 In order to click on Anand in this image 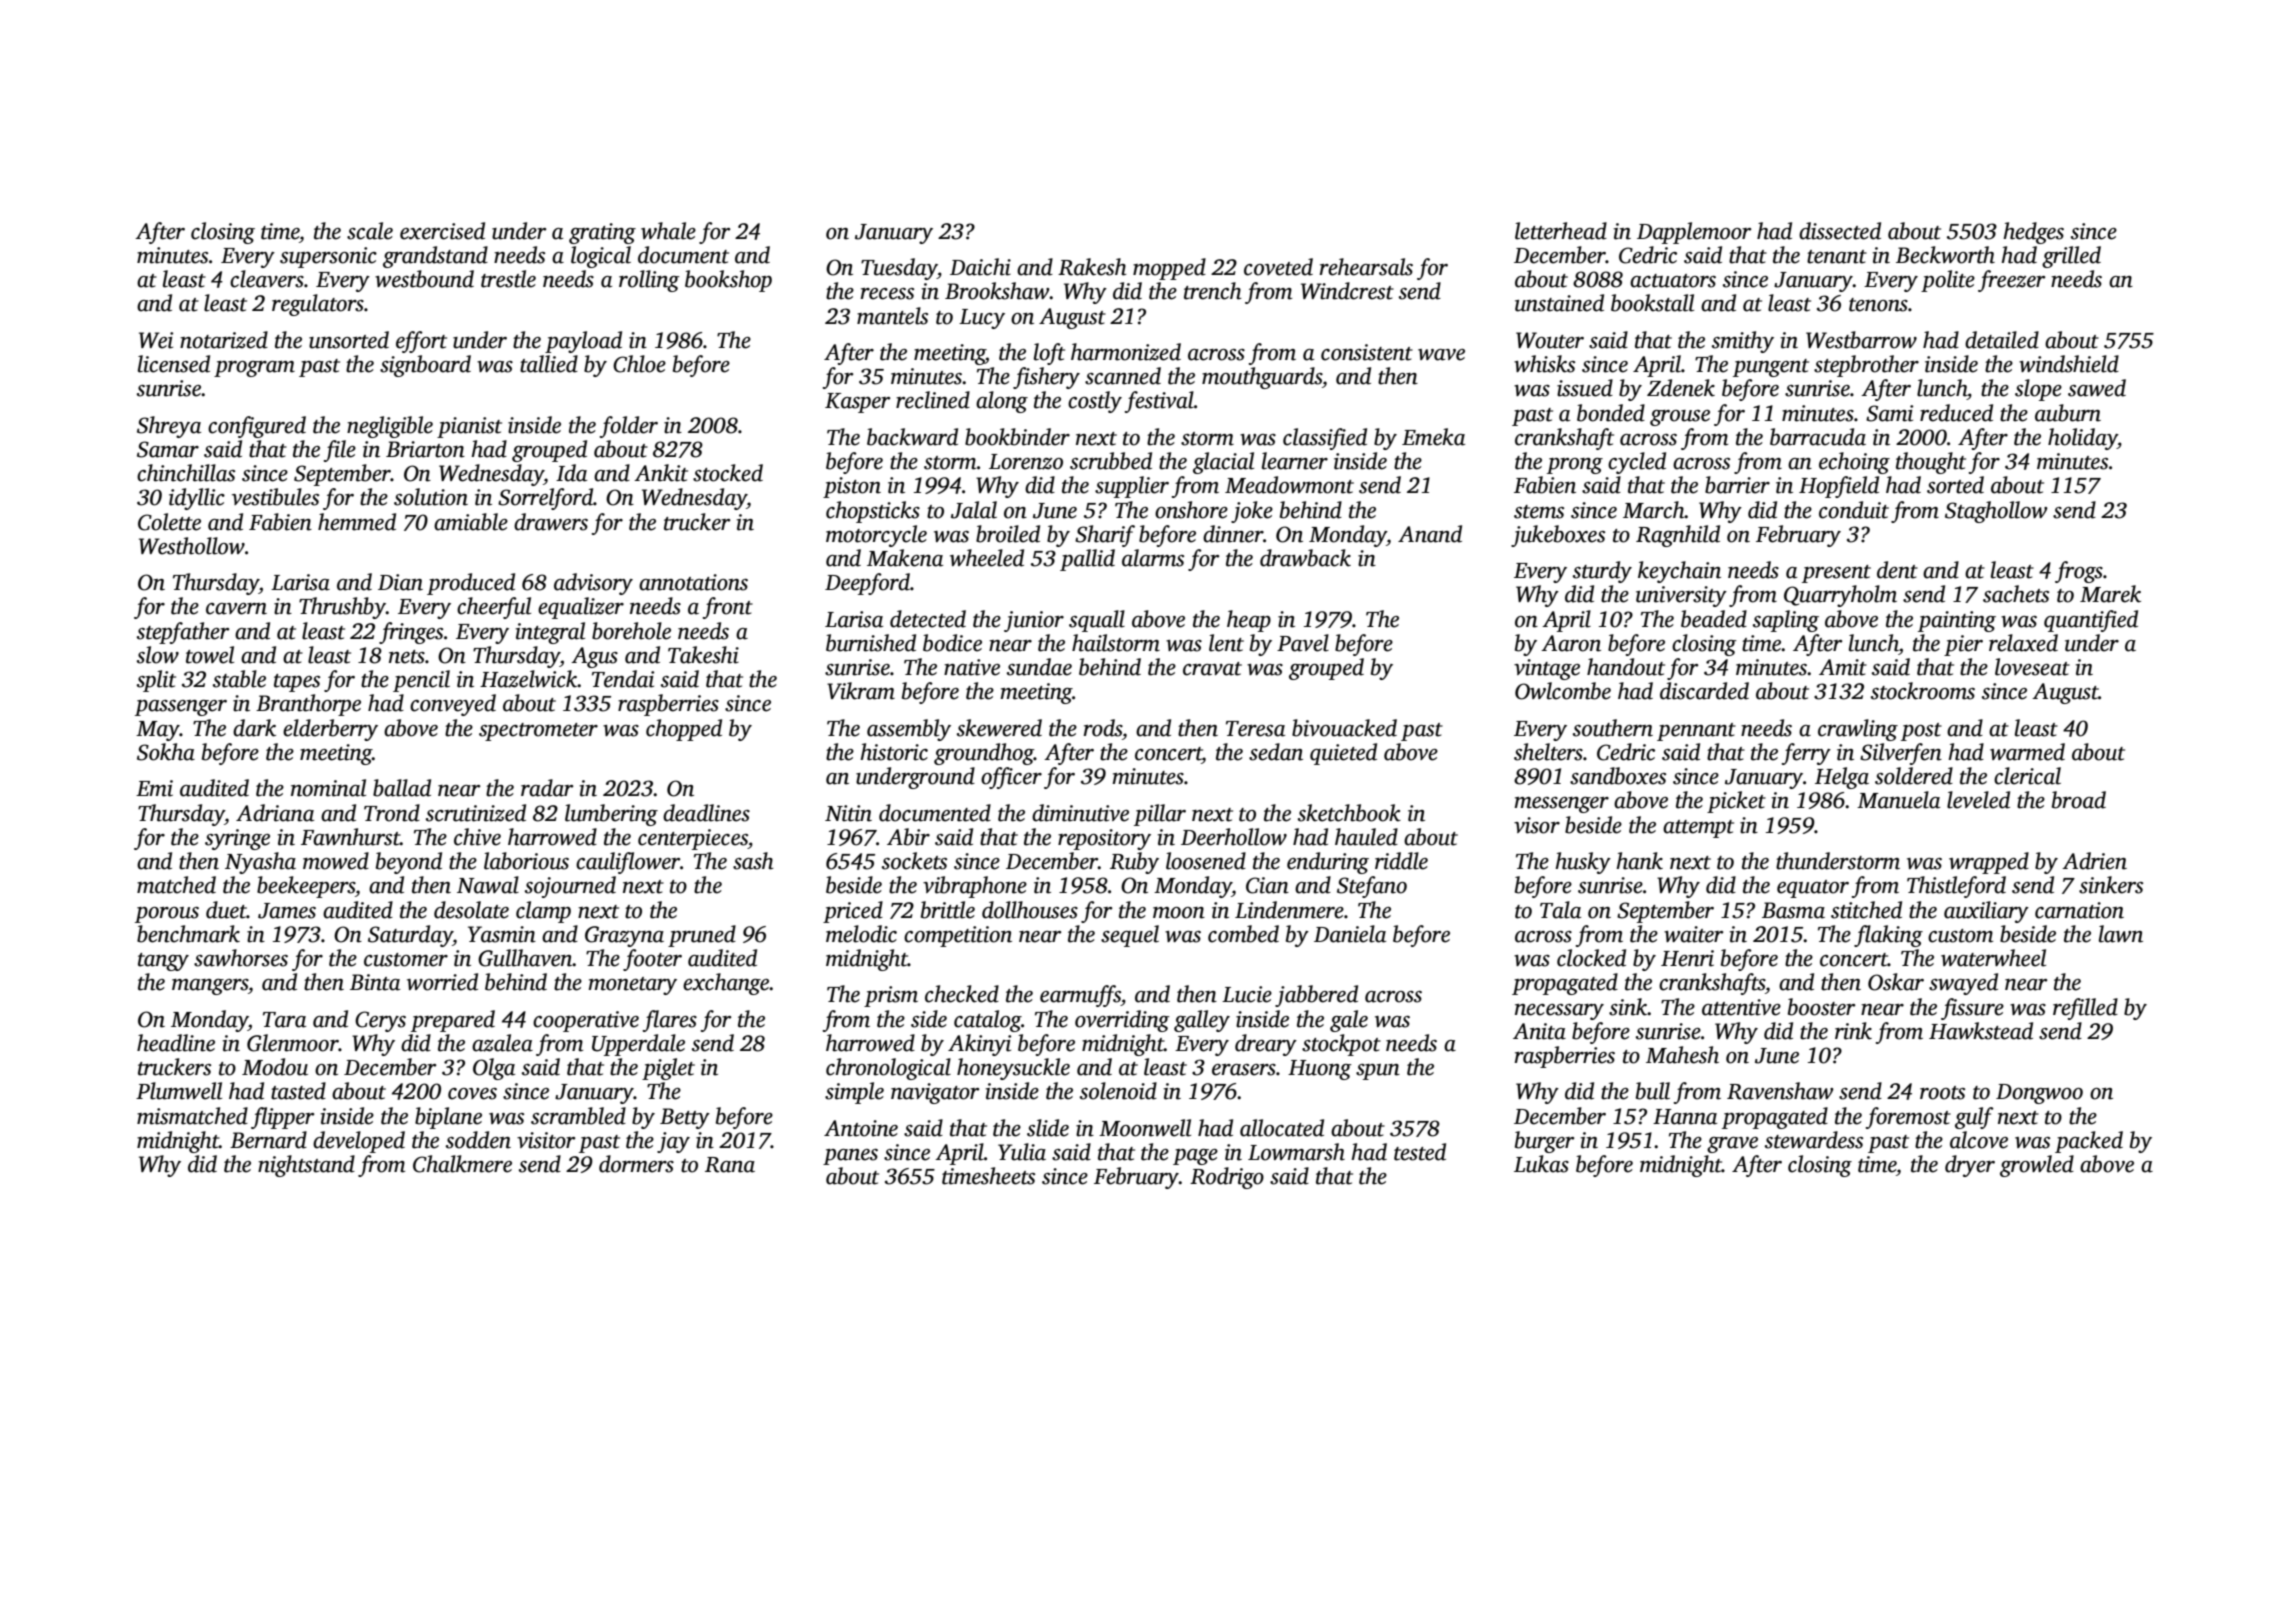, I will do `click(1430, 534)`.
